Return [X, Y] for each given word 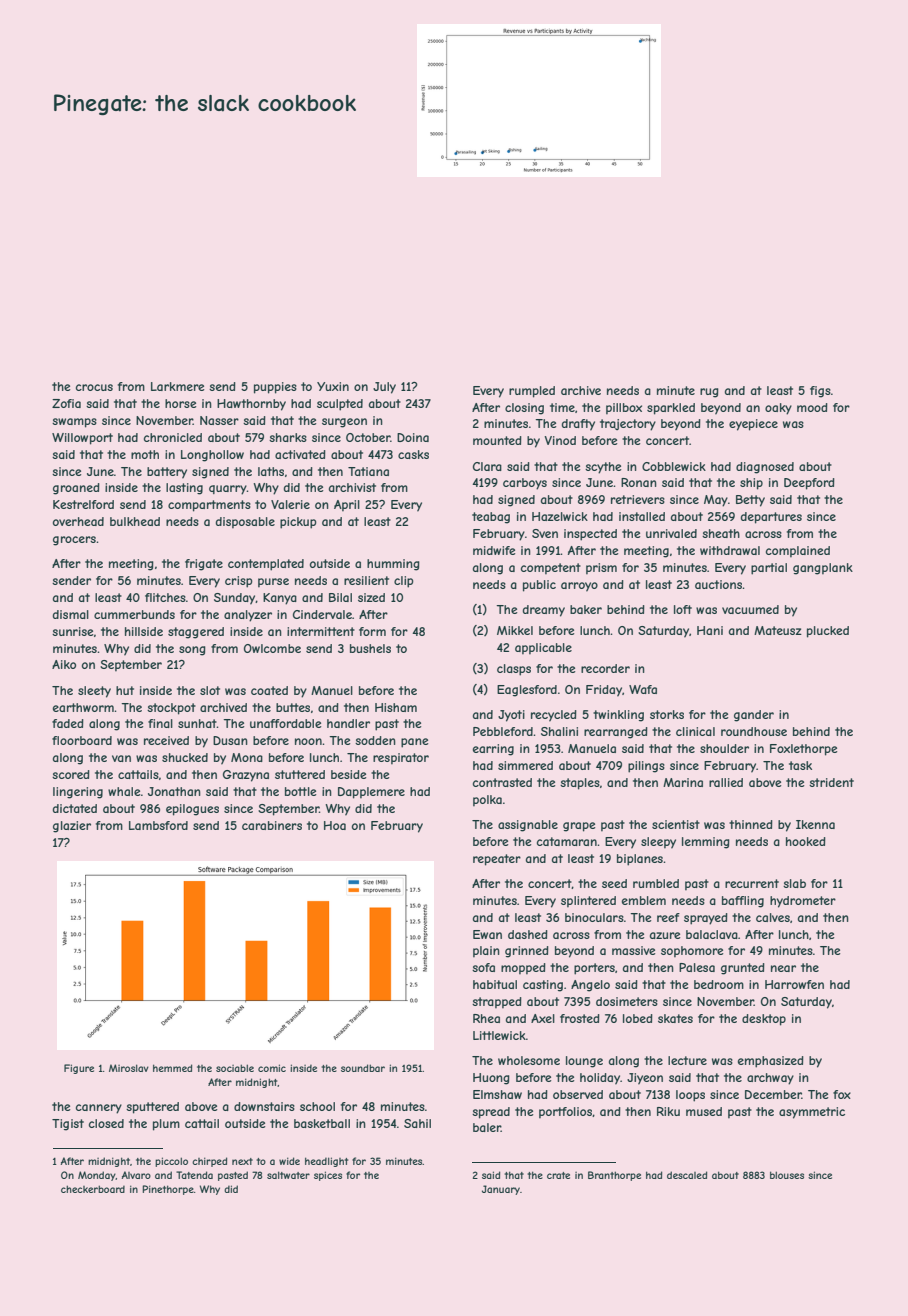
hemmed [172, 1068]
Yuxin [333, 386]
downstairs [264, 1106]
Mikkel [515, 630]
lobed [638, 1018]
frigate [204, 565]
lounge [584, 1062]
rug [709, 393]
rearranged [616, 733]
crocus [94, 387]
